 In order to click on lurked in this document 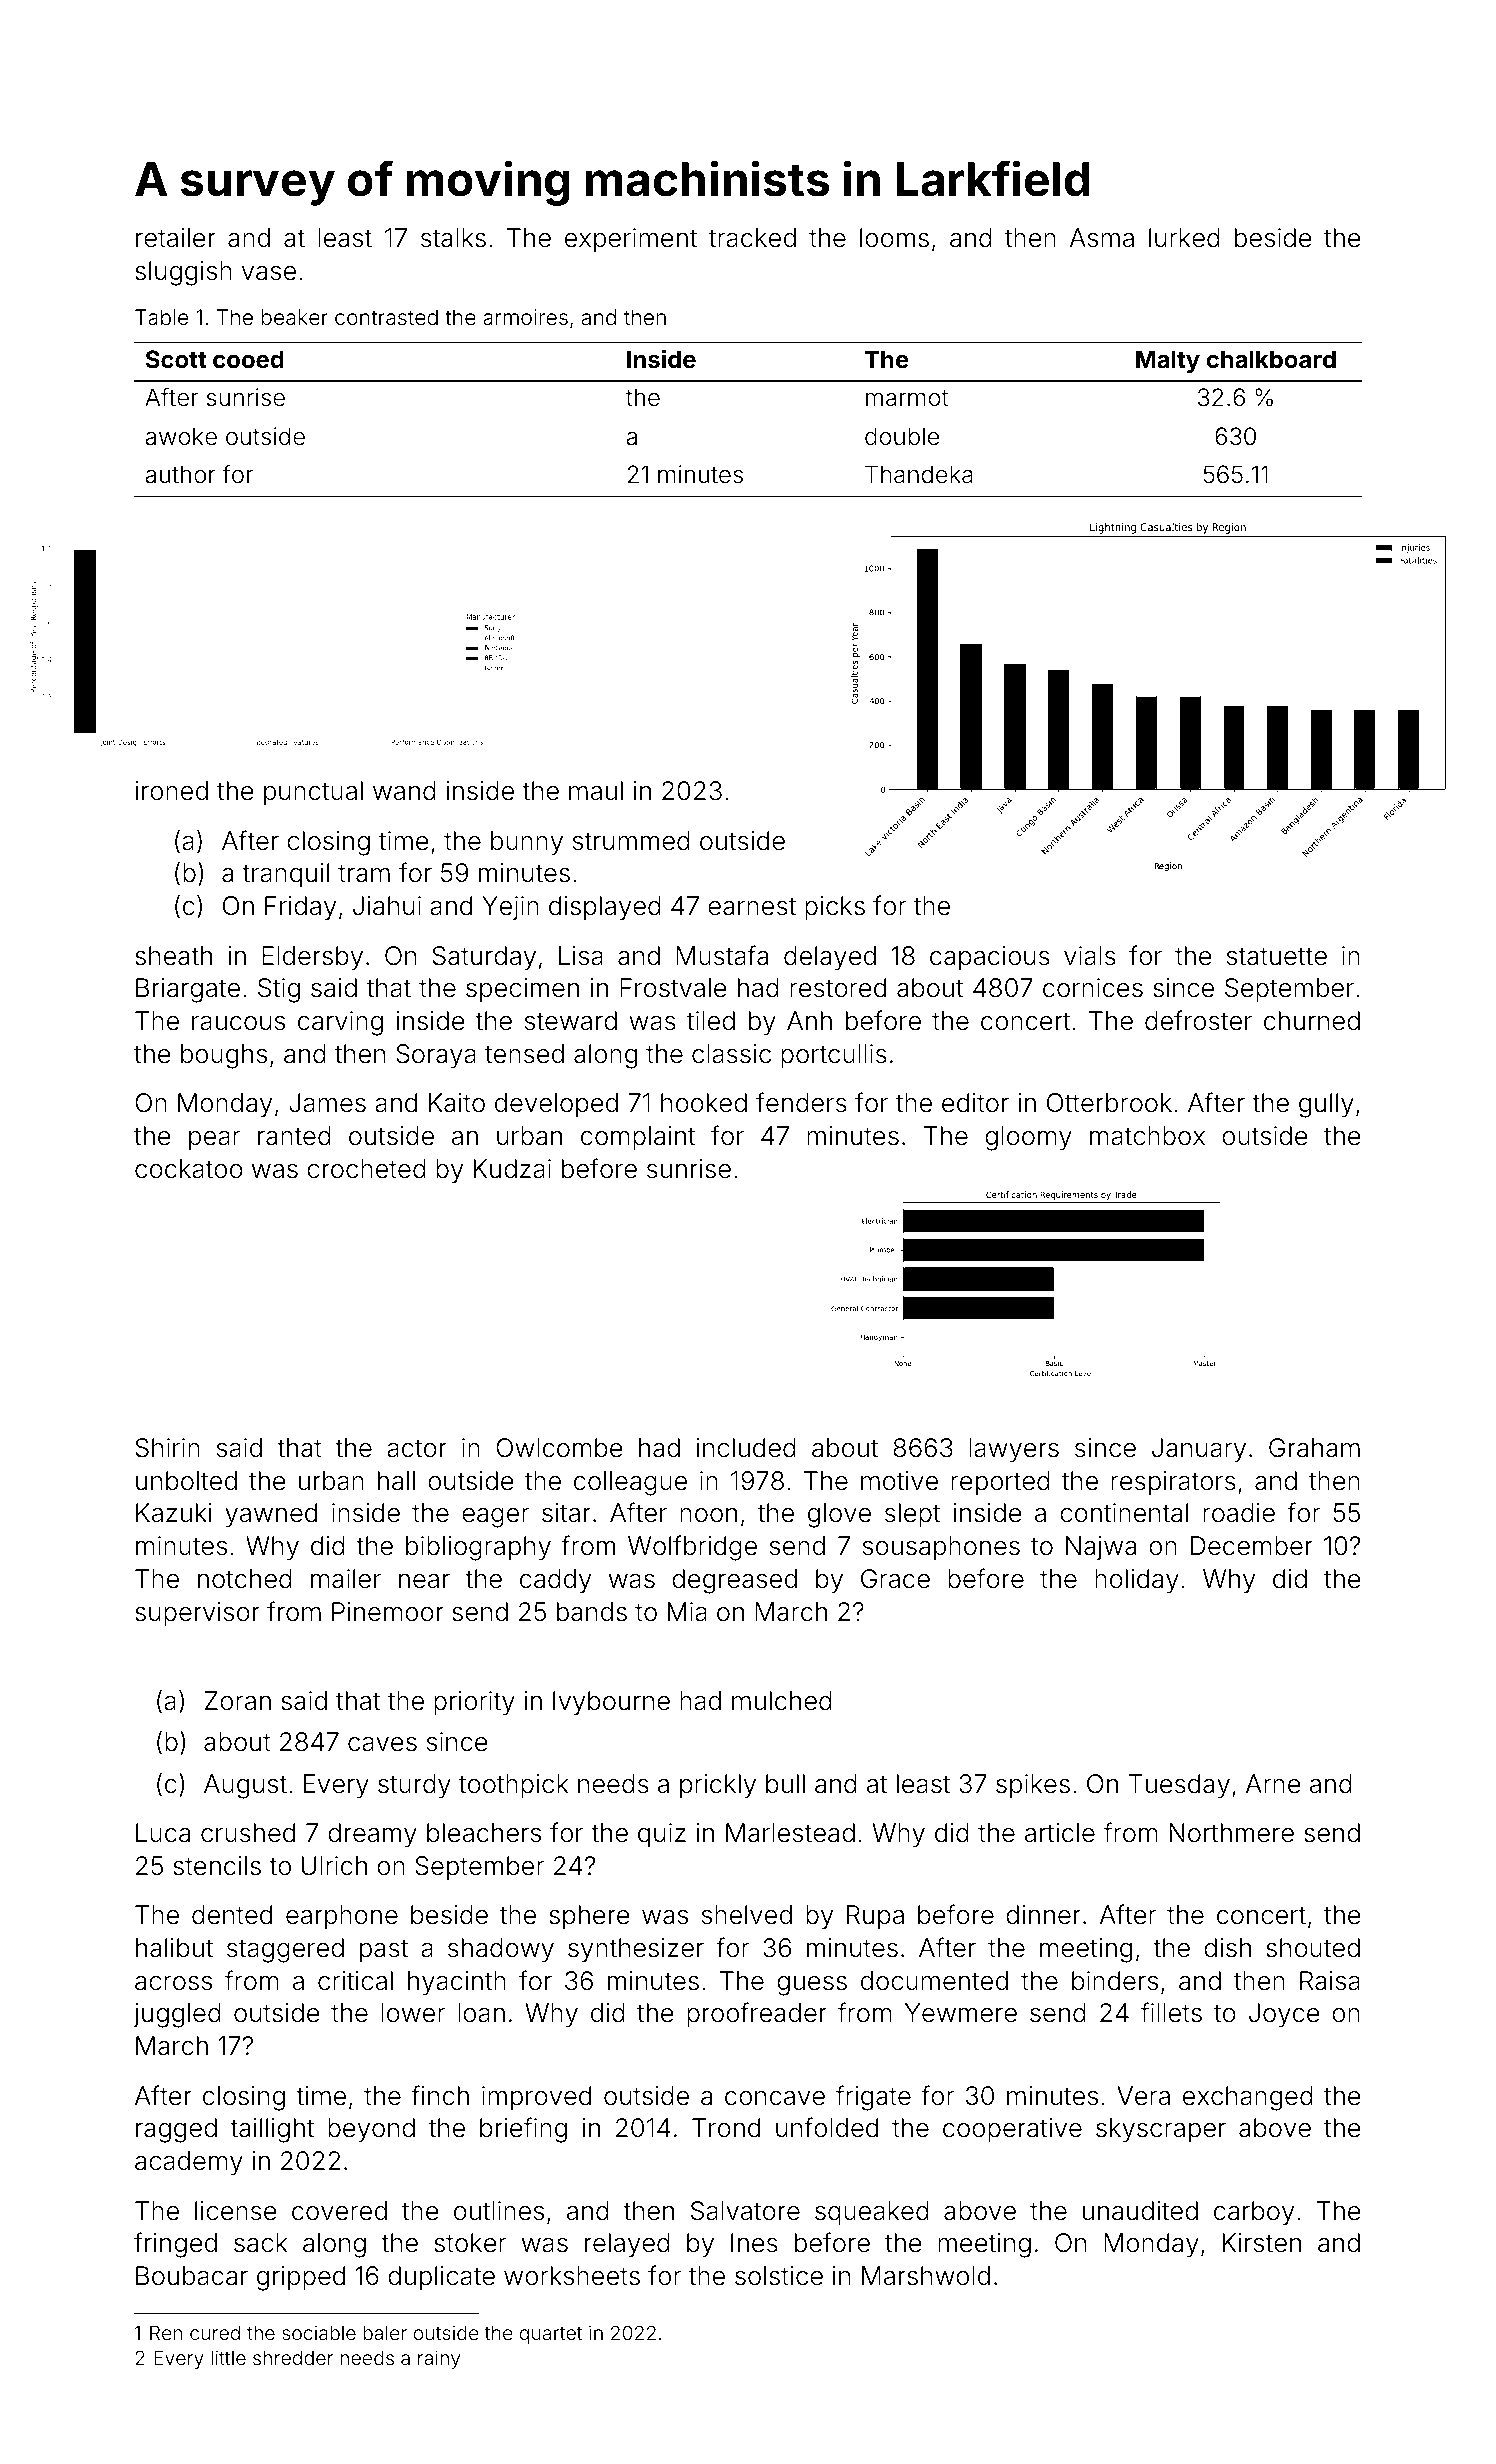, I will do `click(1184, 238)`.
